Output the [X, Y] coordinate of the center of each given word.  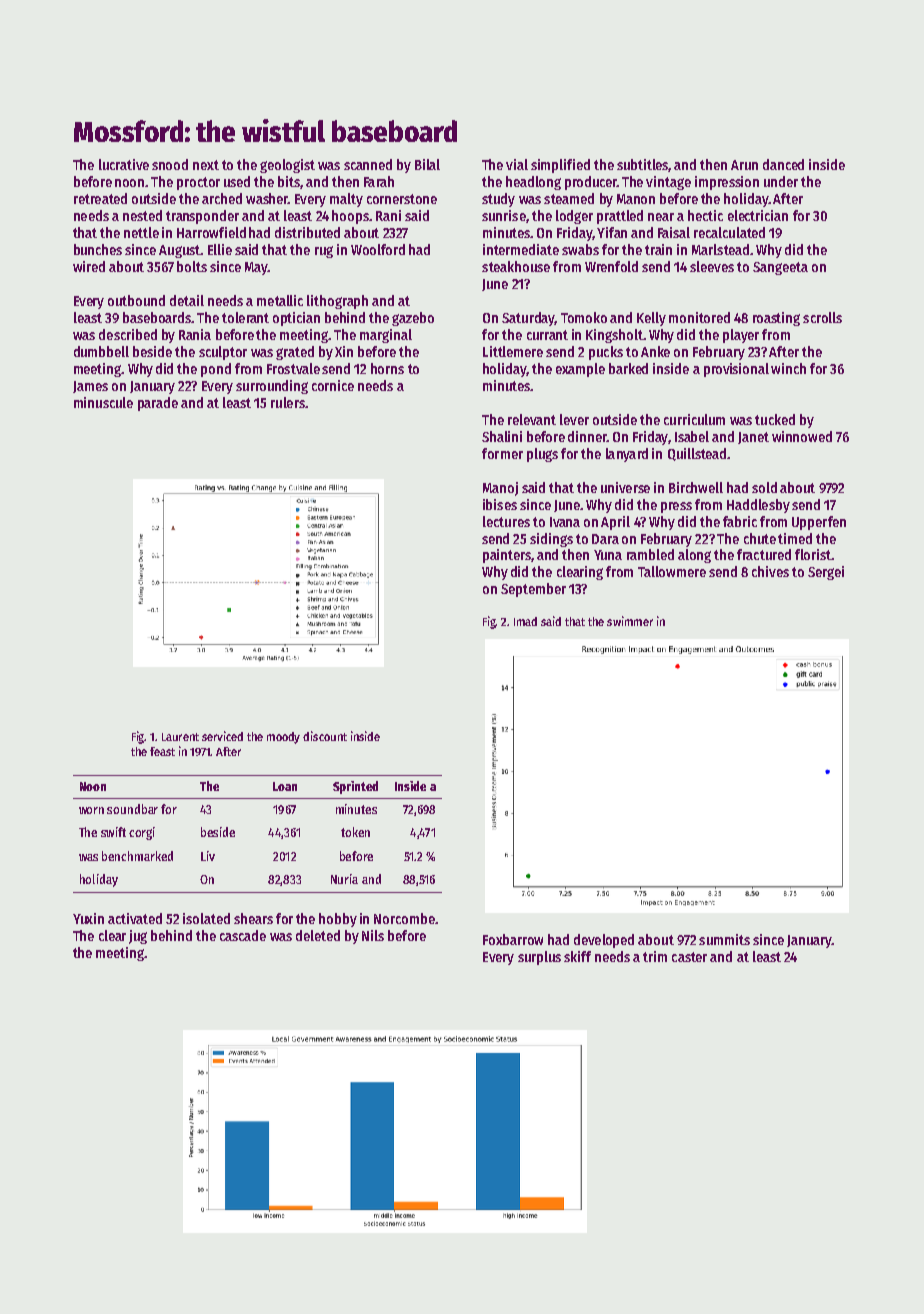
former [502, 453]
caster [689, 957]
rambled [650, 554]
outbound [136, 300]
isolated [206, 918]
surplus [539, 958]
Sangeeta [780, 268]
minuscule [103, 402]
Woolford [378, 249]
